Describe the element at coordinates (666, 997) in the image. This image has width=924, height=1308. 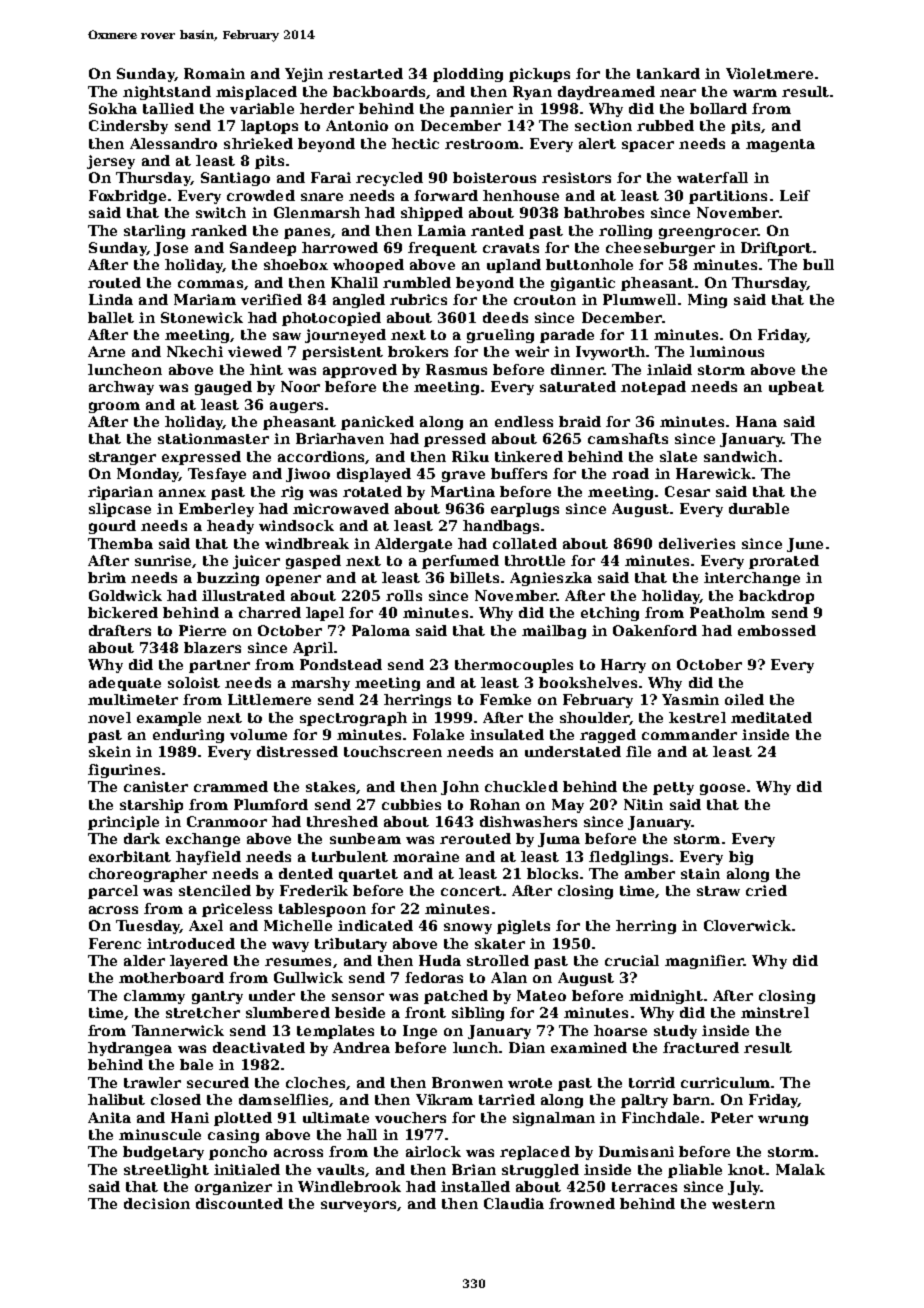
I see `midnight` at that location.
